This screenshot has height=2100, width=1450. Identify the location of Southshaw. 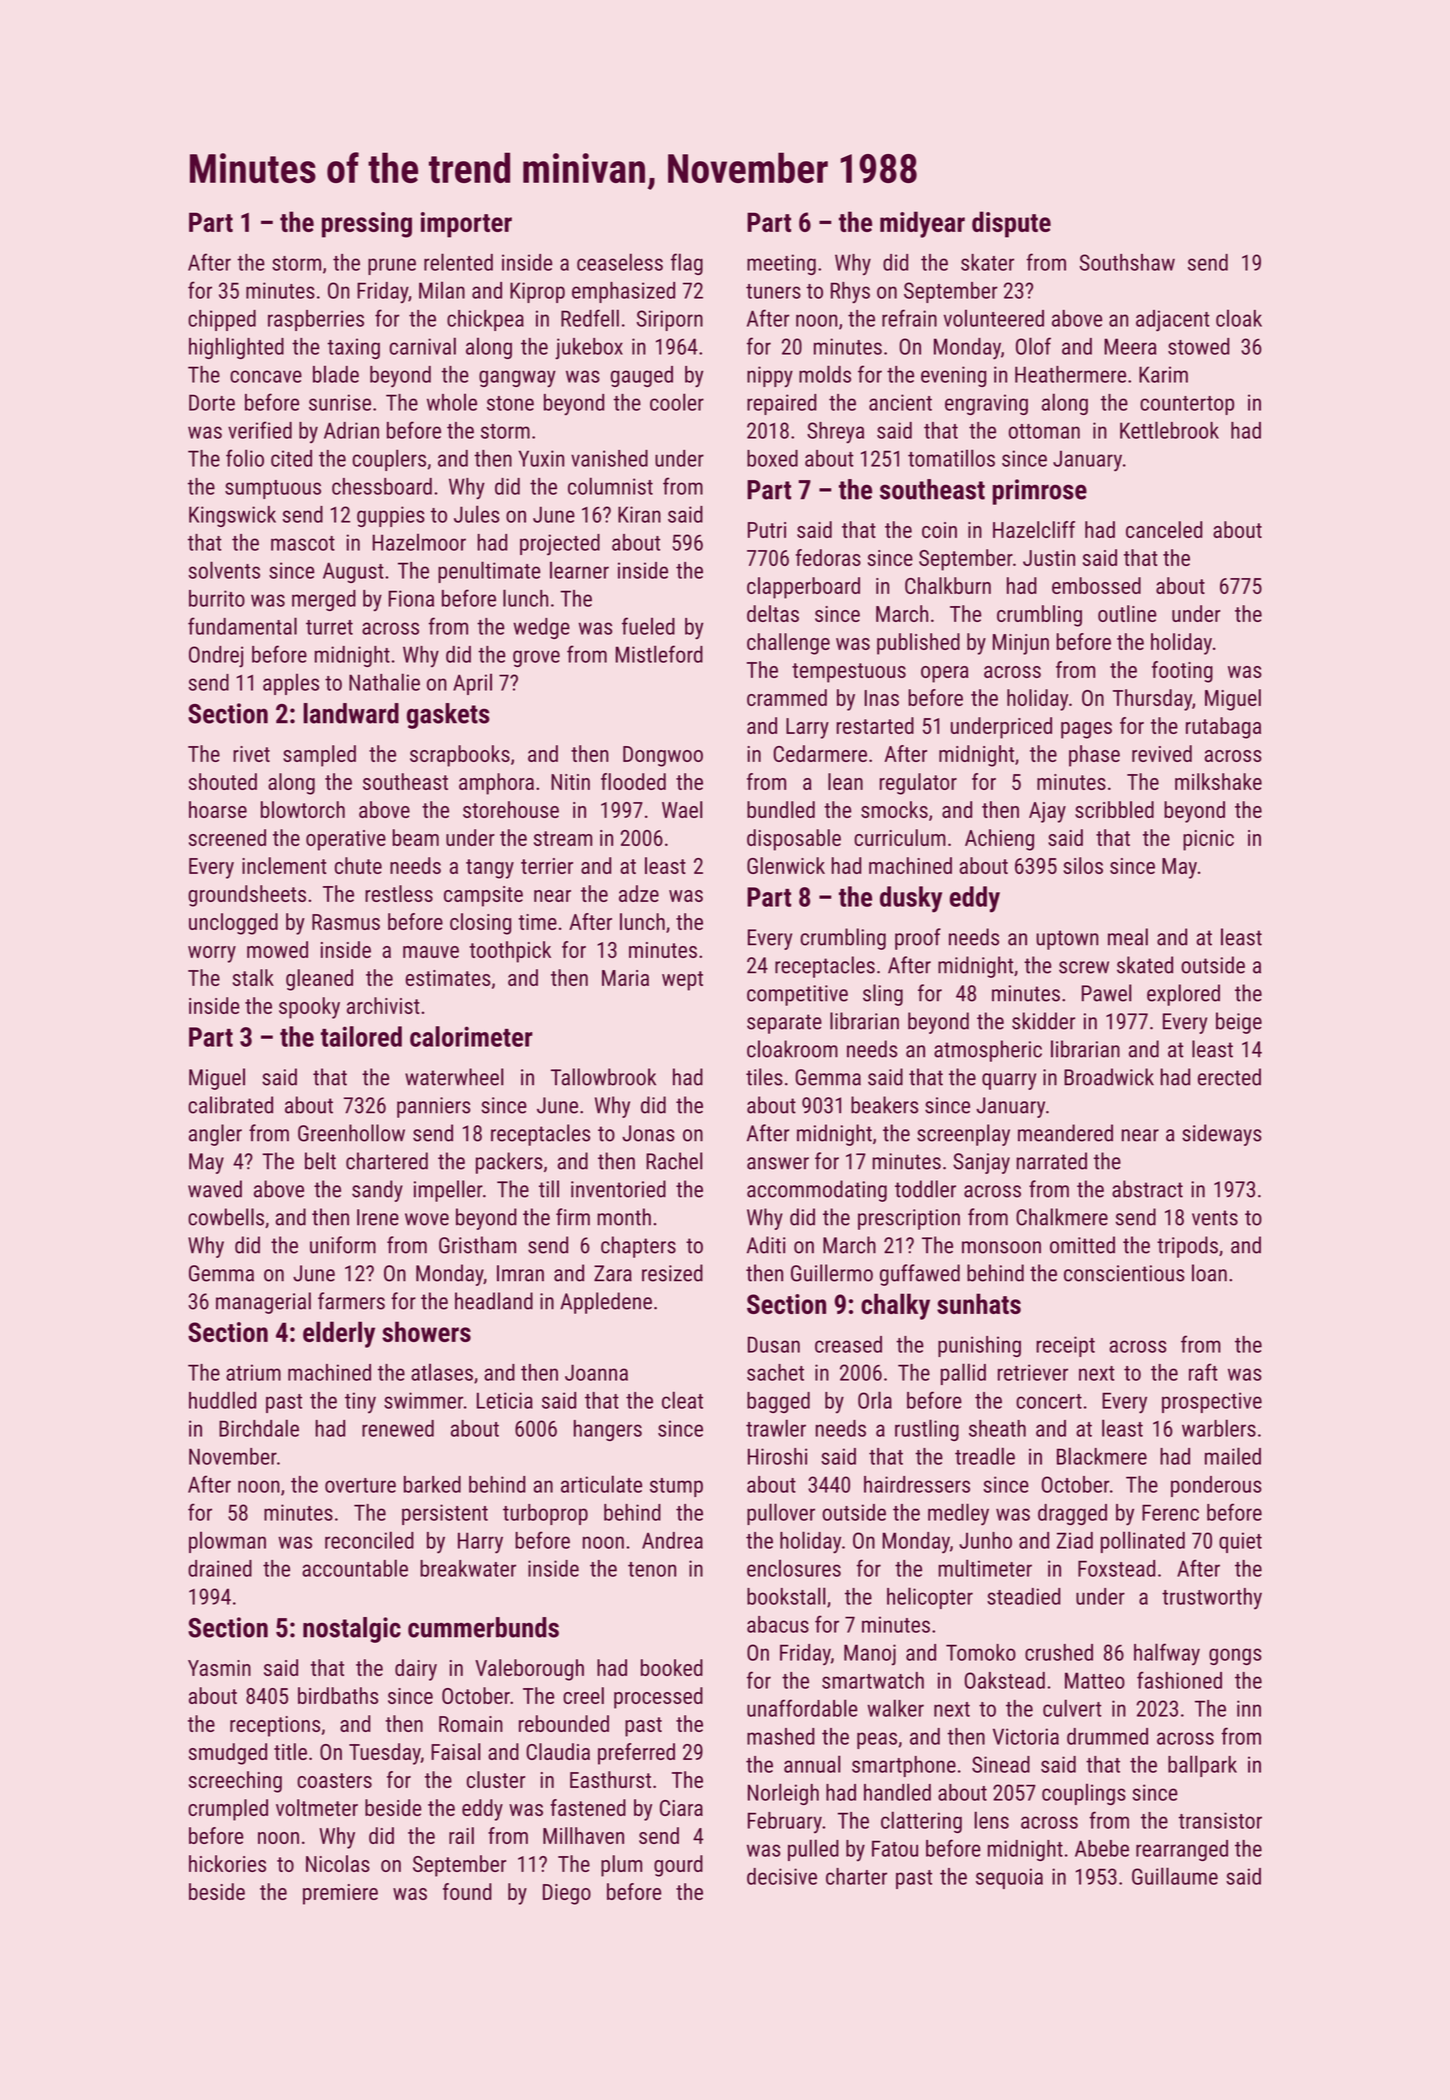
(1127, 262).
